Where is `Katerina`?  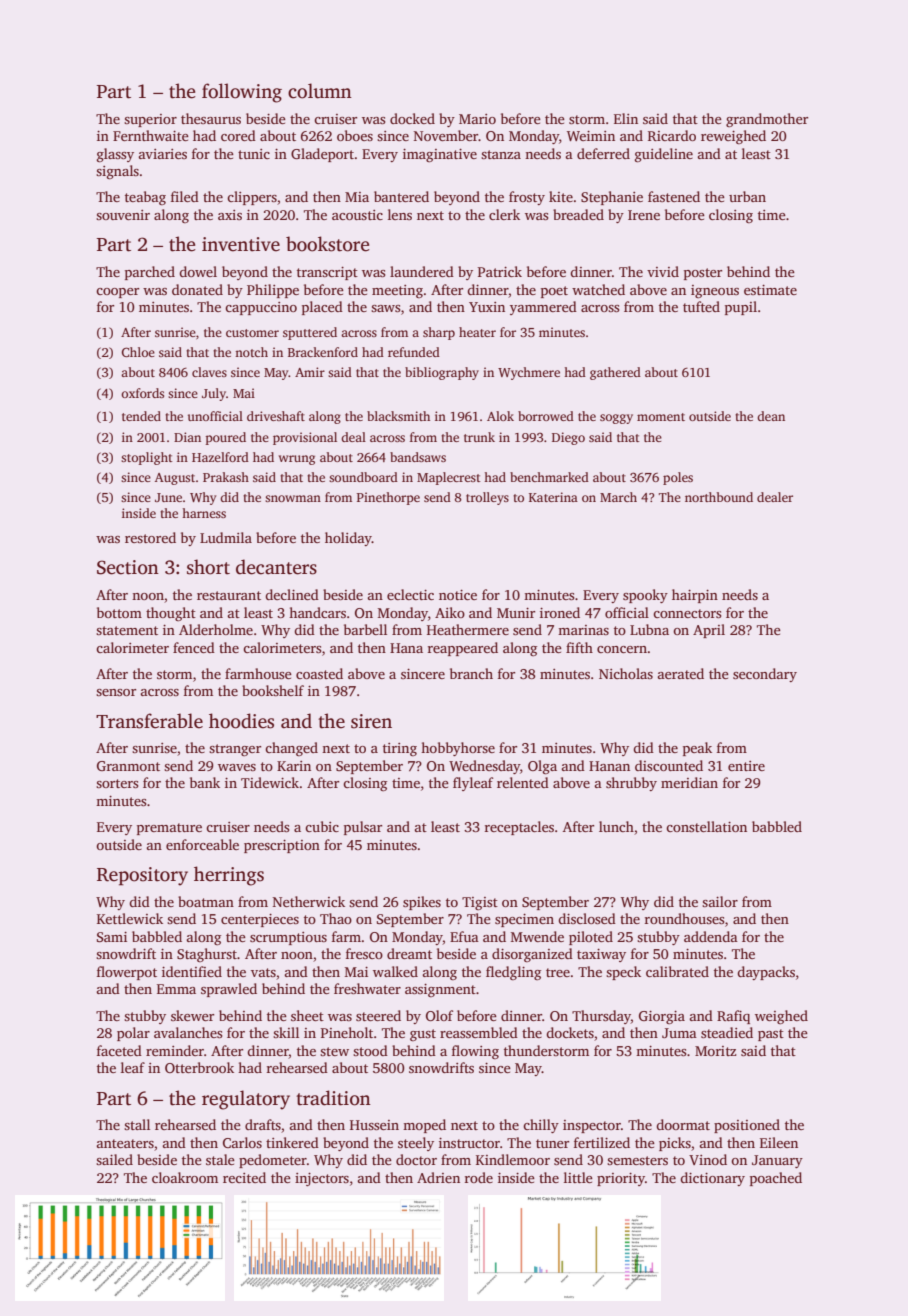
Katerina is located at coordinates (553, 497).
